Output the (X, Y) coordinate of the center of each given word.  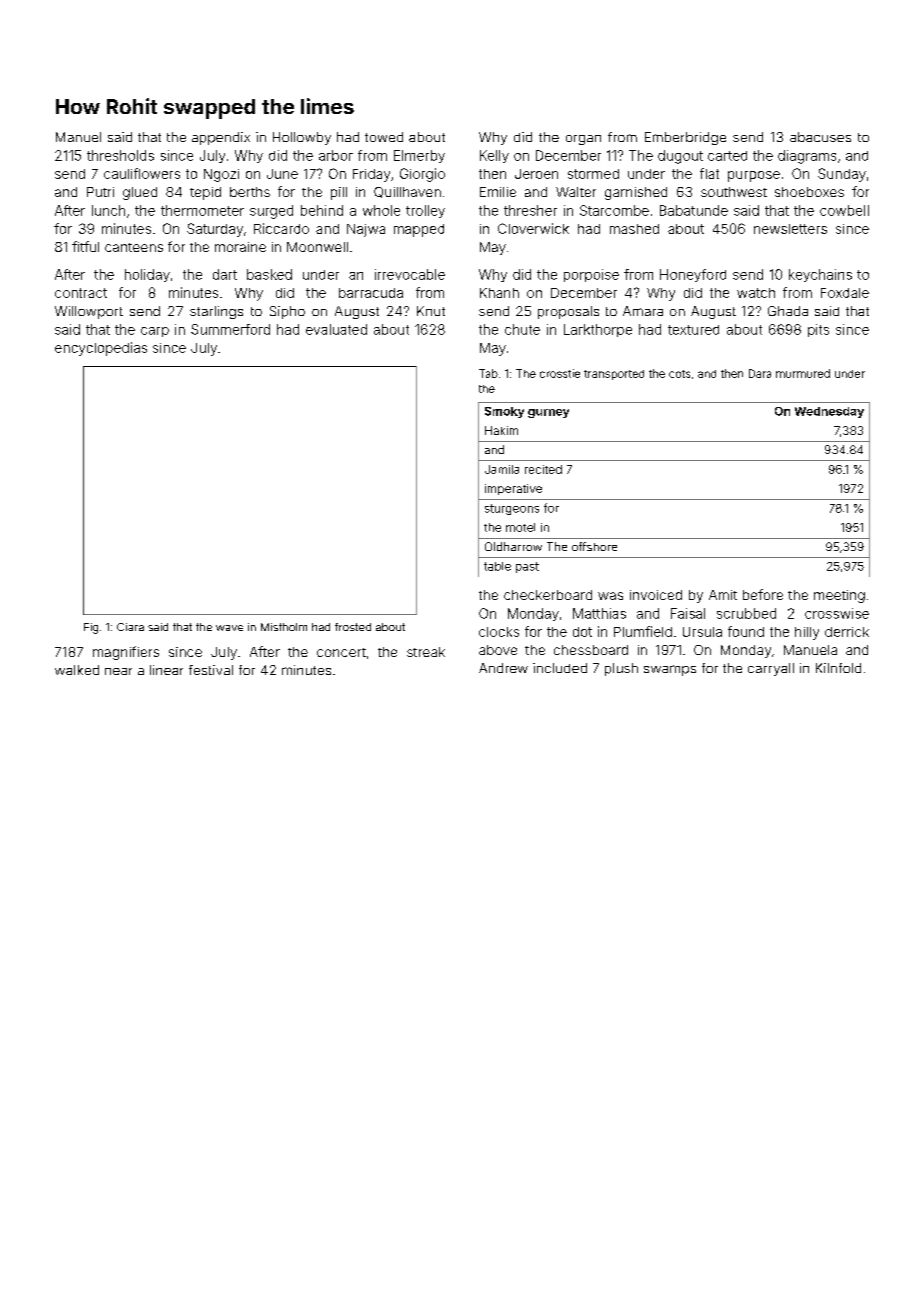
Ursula (702, 632)
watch (756, 293)
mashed (634, 229)
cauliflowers (142, 173)
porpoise (591, 275)
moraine (240, 247)
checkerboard (548, 595)
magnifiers (126, 653)
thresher (530, 210)
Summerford (230, 329)
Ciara (130, 627)
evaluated (336, 329)
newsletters (790, 229)
